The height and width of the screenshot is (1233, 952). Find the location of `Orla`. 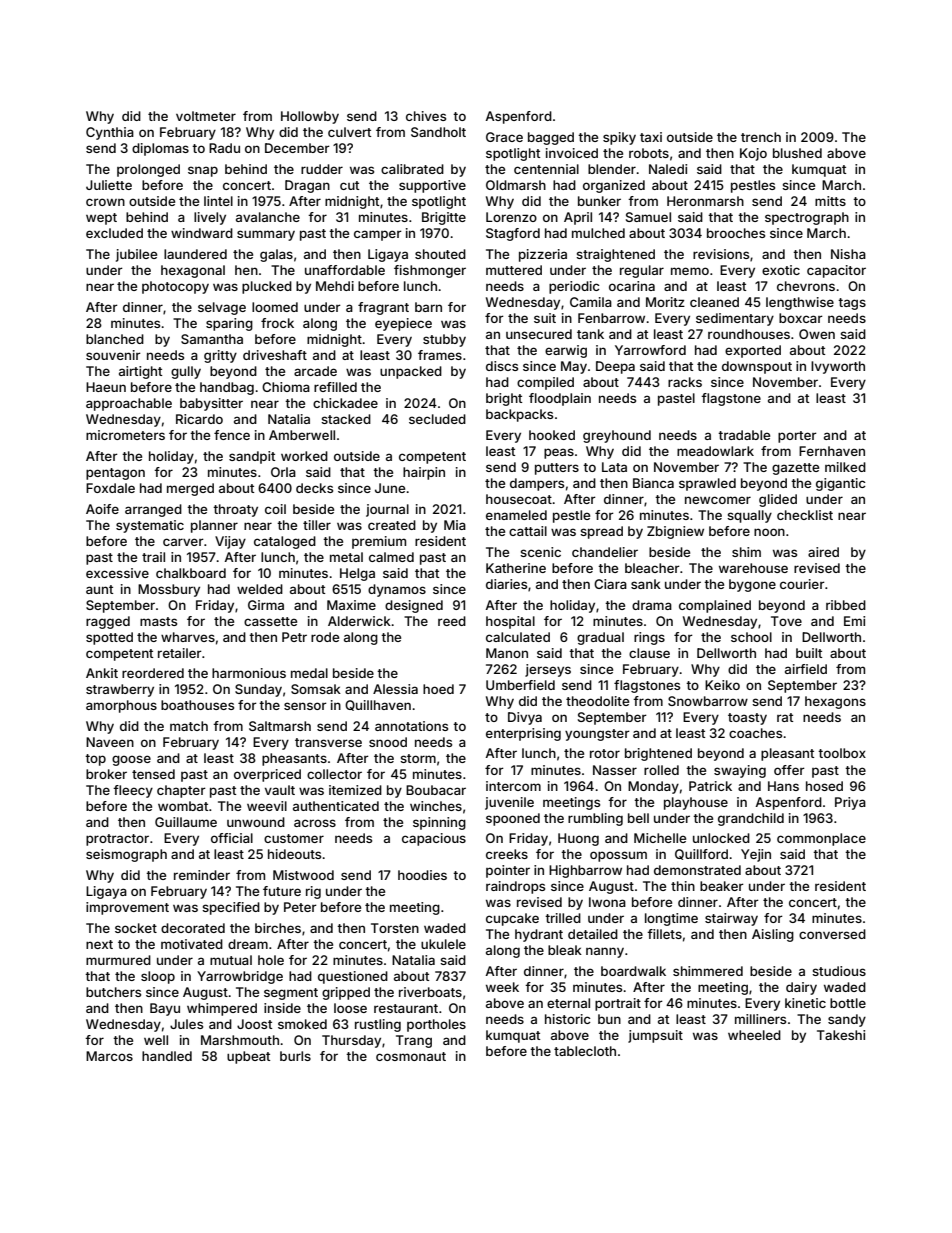

Orla is located at coordinates (283, 472).
